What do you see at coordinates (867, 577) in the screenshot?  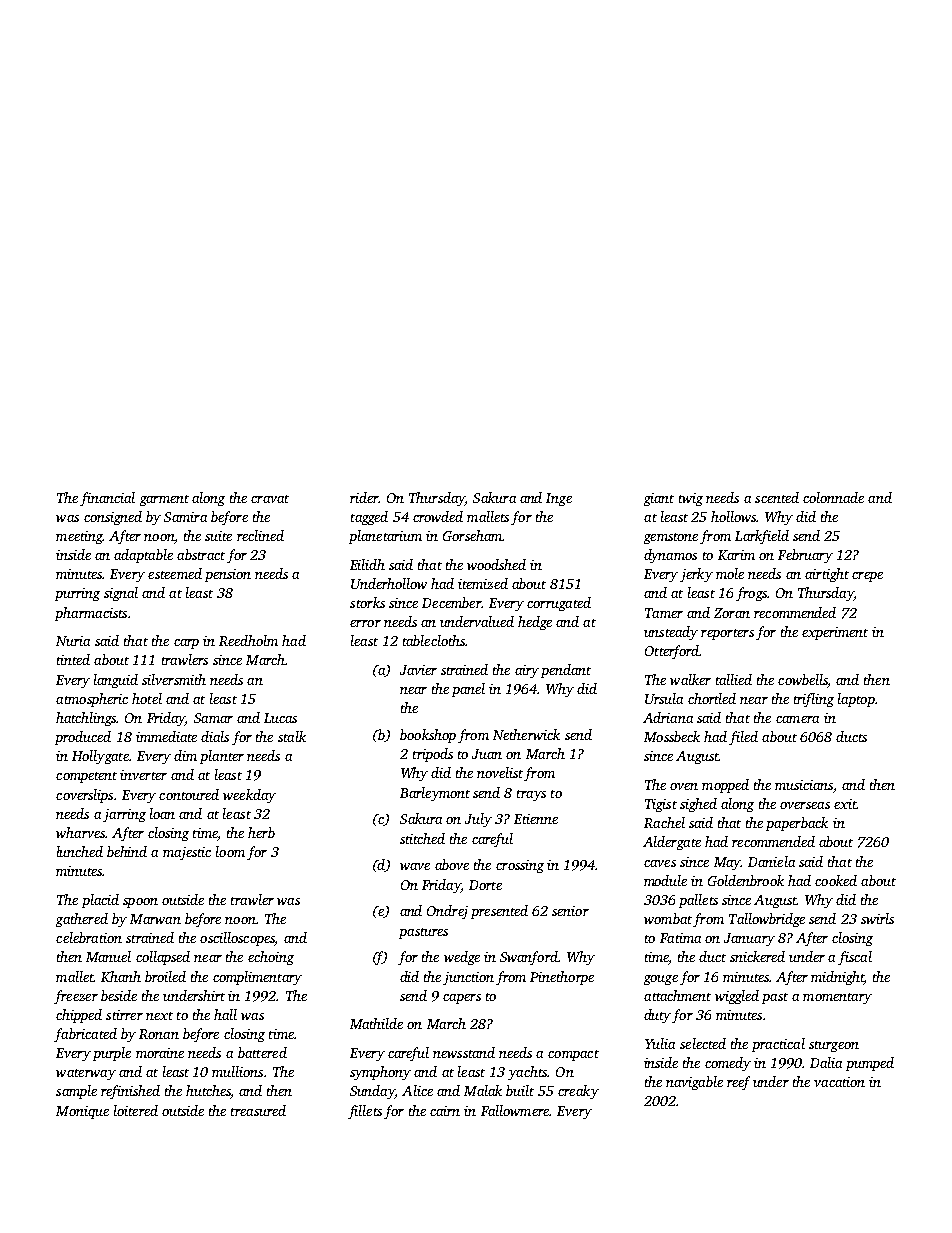 I see `crepe` at bounding box center [867, 577].
